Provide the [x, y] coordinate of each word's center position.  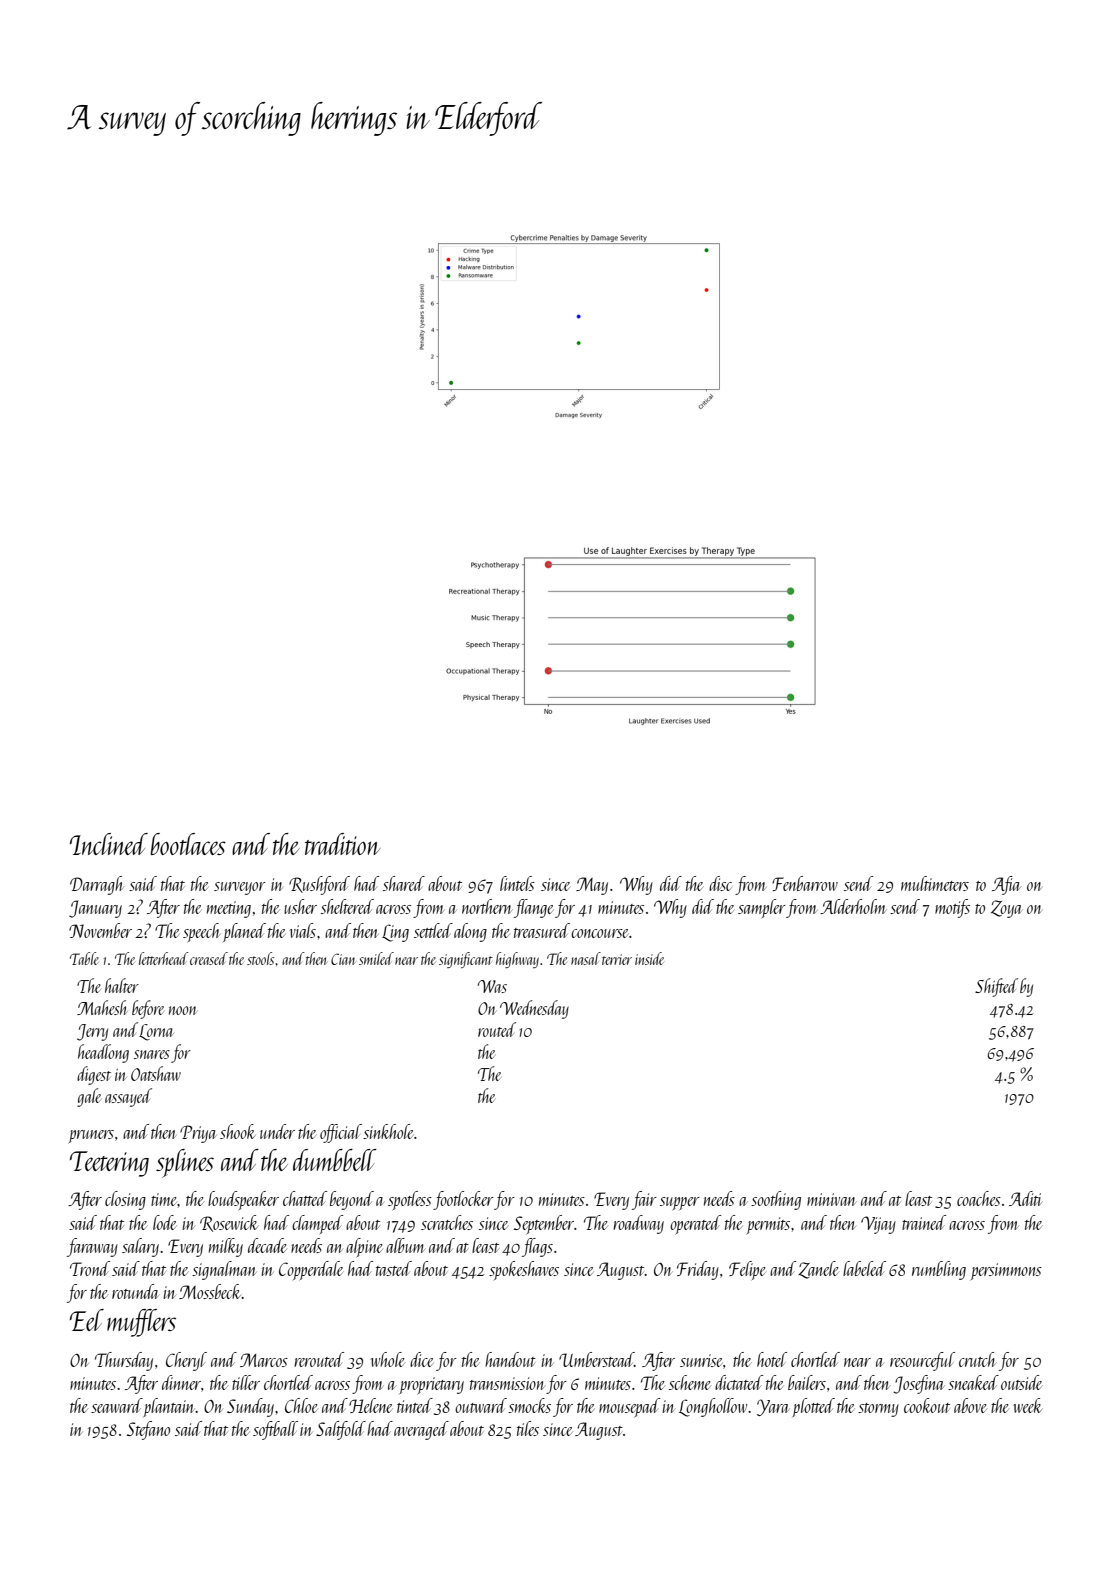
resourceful [922, 1361]
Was [492, 986]
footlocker [463, 1200]
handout [510, 1359]
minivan [831, 1199]
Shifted [996, 987]
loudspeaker [243, 1200]
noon [183, 1010]
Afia [1006, 885]
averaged [421, 1430]
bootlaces [188, 844]
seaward [117, 1405]
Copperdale [311, 1270]
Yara [773, 1407]
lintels [517, 883]
